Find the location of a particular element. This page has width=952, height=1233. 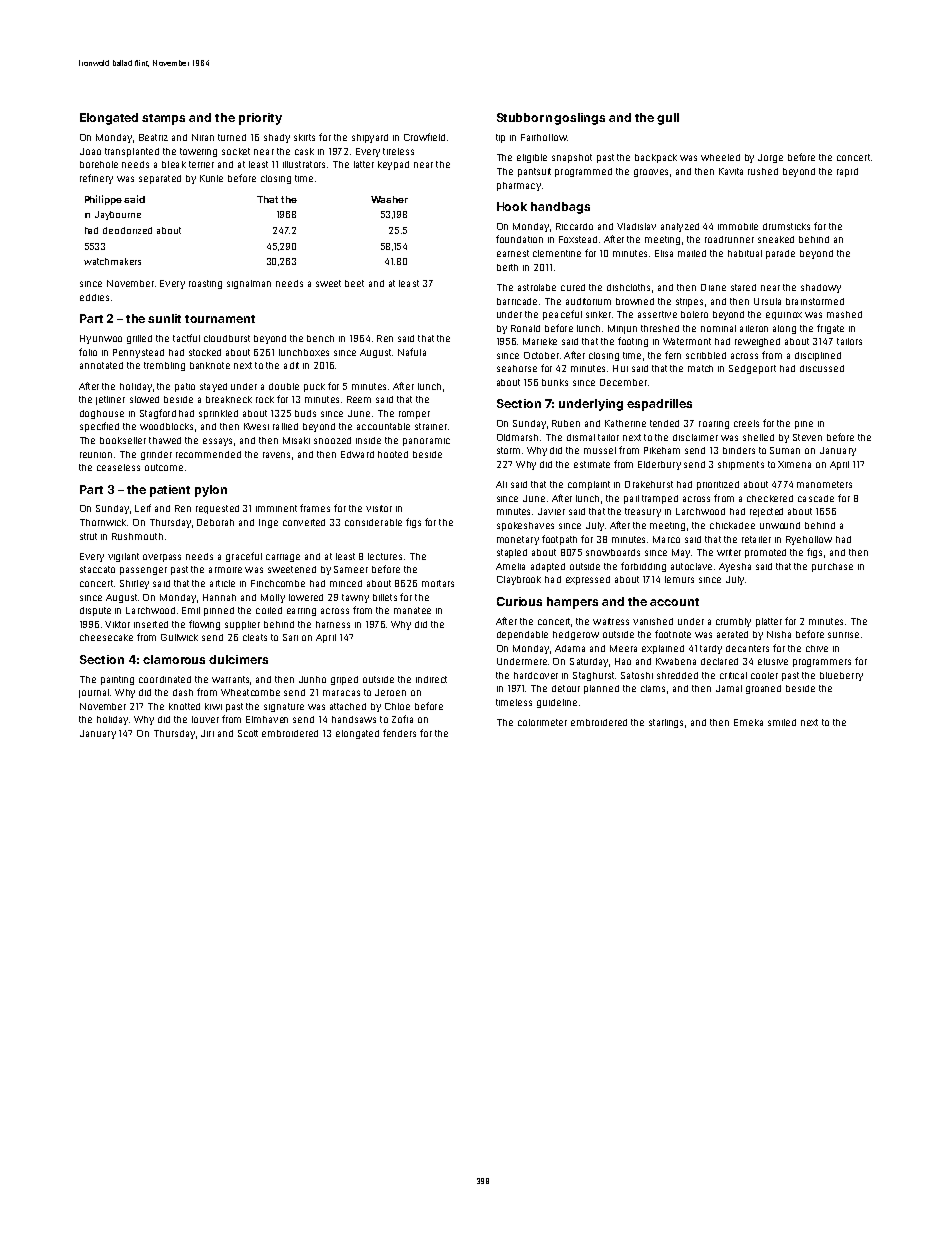

eligible is located at coordinates (532, 158).
